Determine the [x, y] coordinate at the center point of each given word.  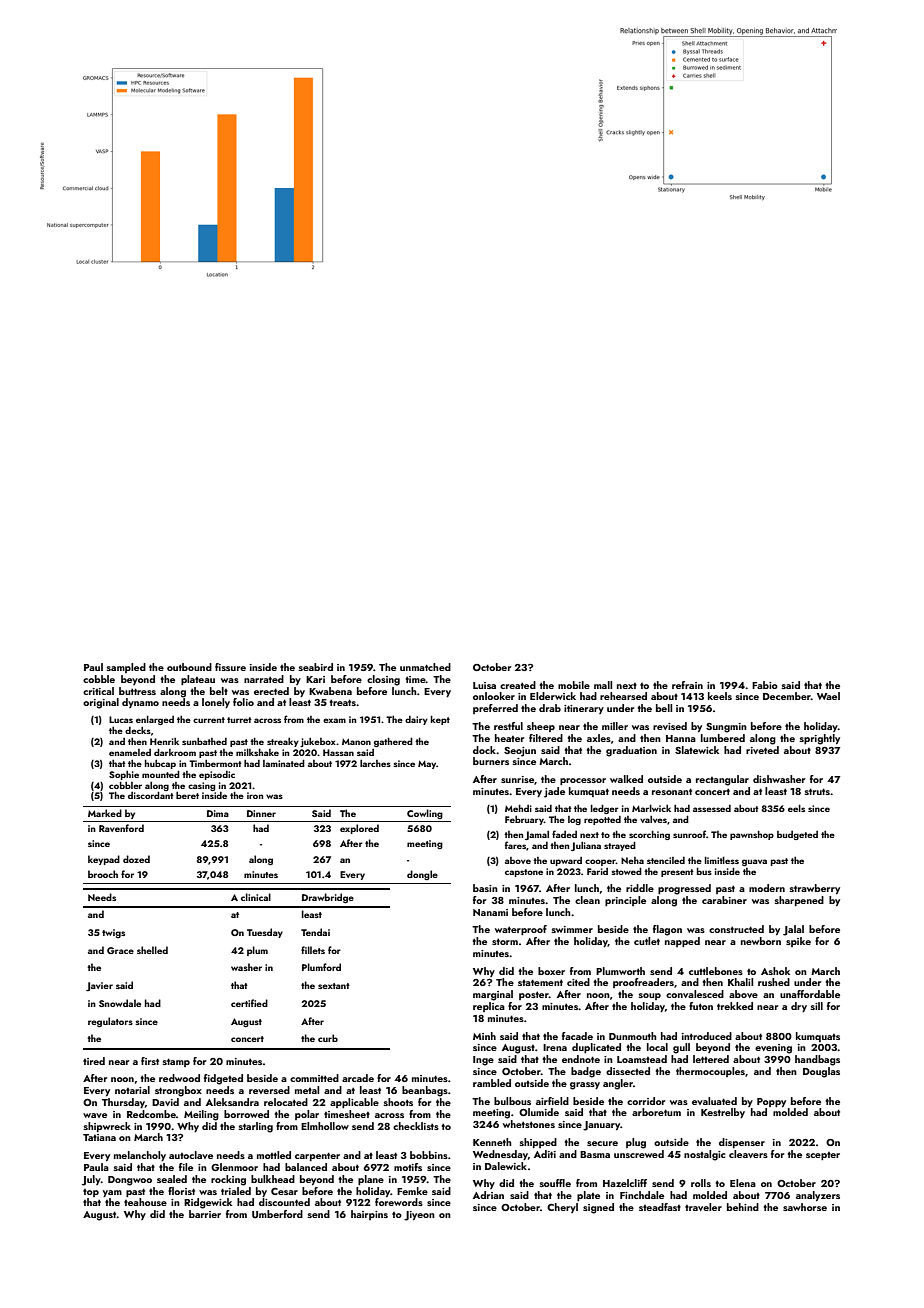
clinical [256, 897]
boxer [551, 971]
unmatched [425, 667]
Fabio [765, 685]
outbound [189, 667]
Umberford [277, 1214]
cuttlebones [716, 971]
